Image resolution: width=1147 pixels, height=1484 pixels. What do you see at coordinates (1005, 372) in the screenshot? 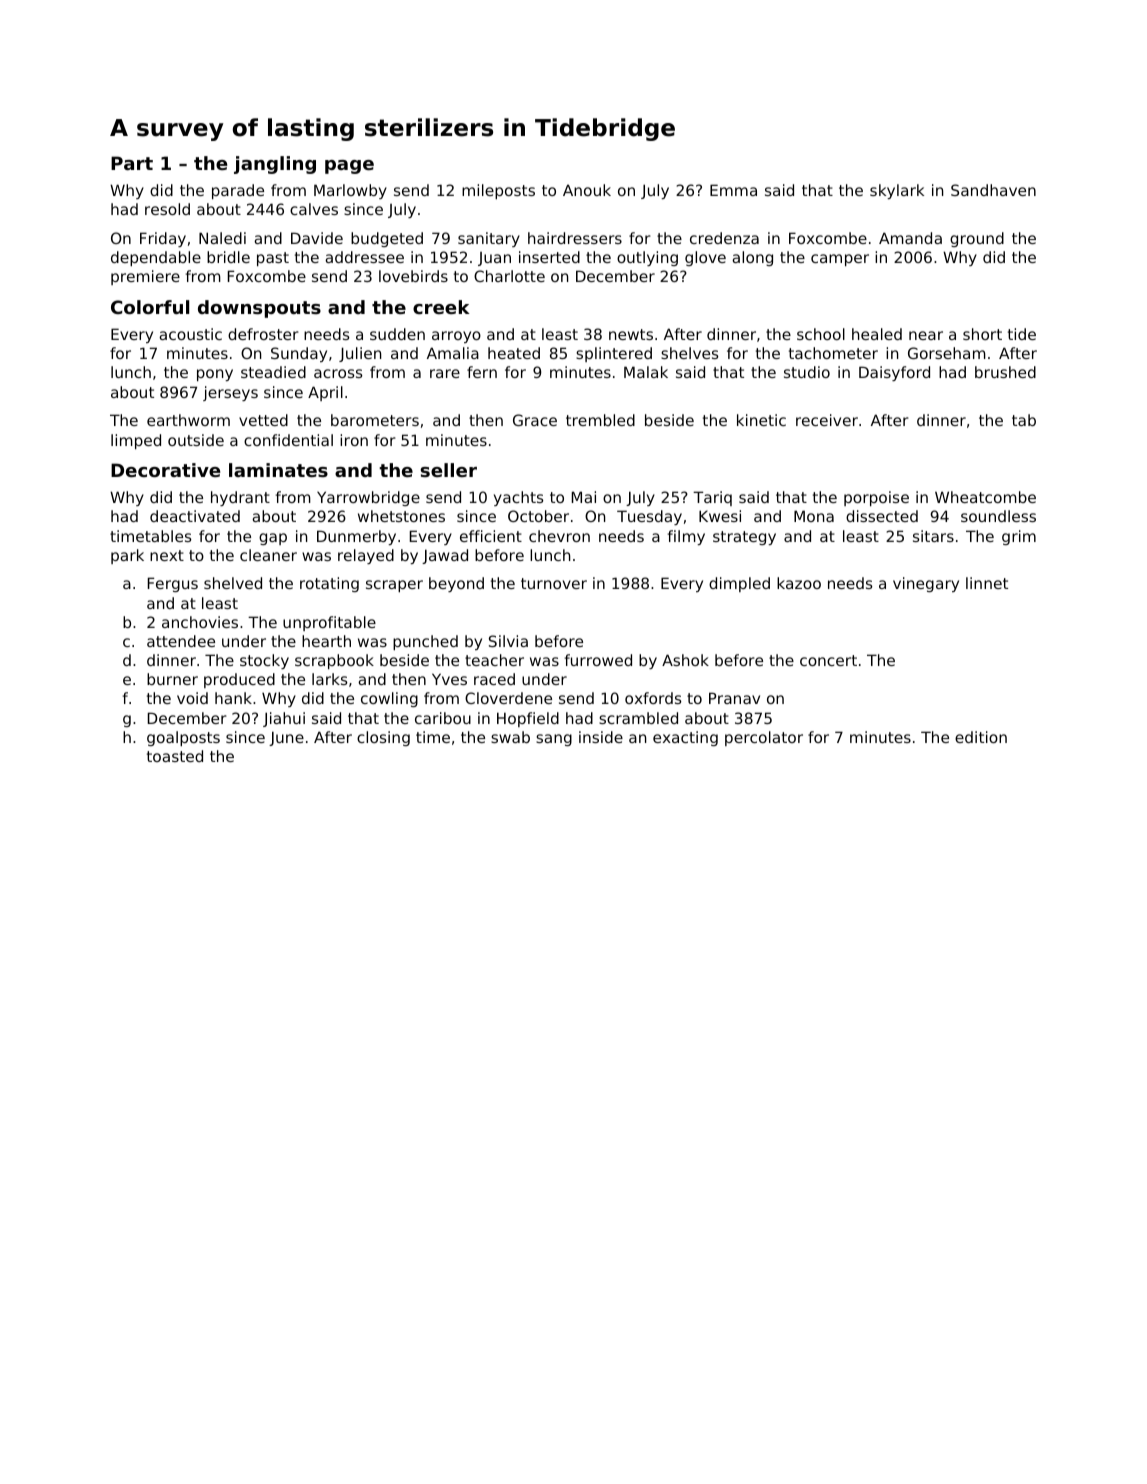
I see `brushed` at bounding box center [1005, 372].
